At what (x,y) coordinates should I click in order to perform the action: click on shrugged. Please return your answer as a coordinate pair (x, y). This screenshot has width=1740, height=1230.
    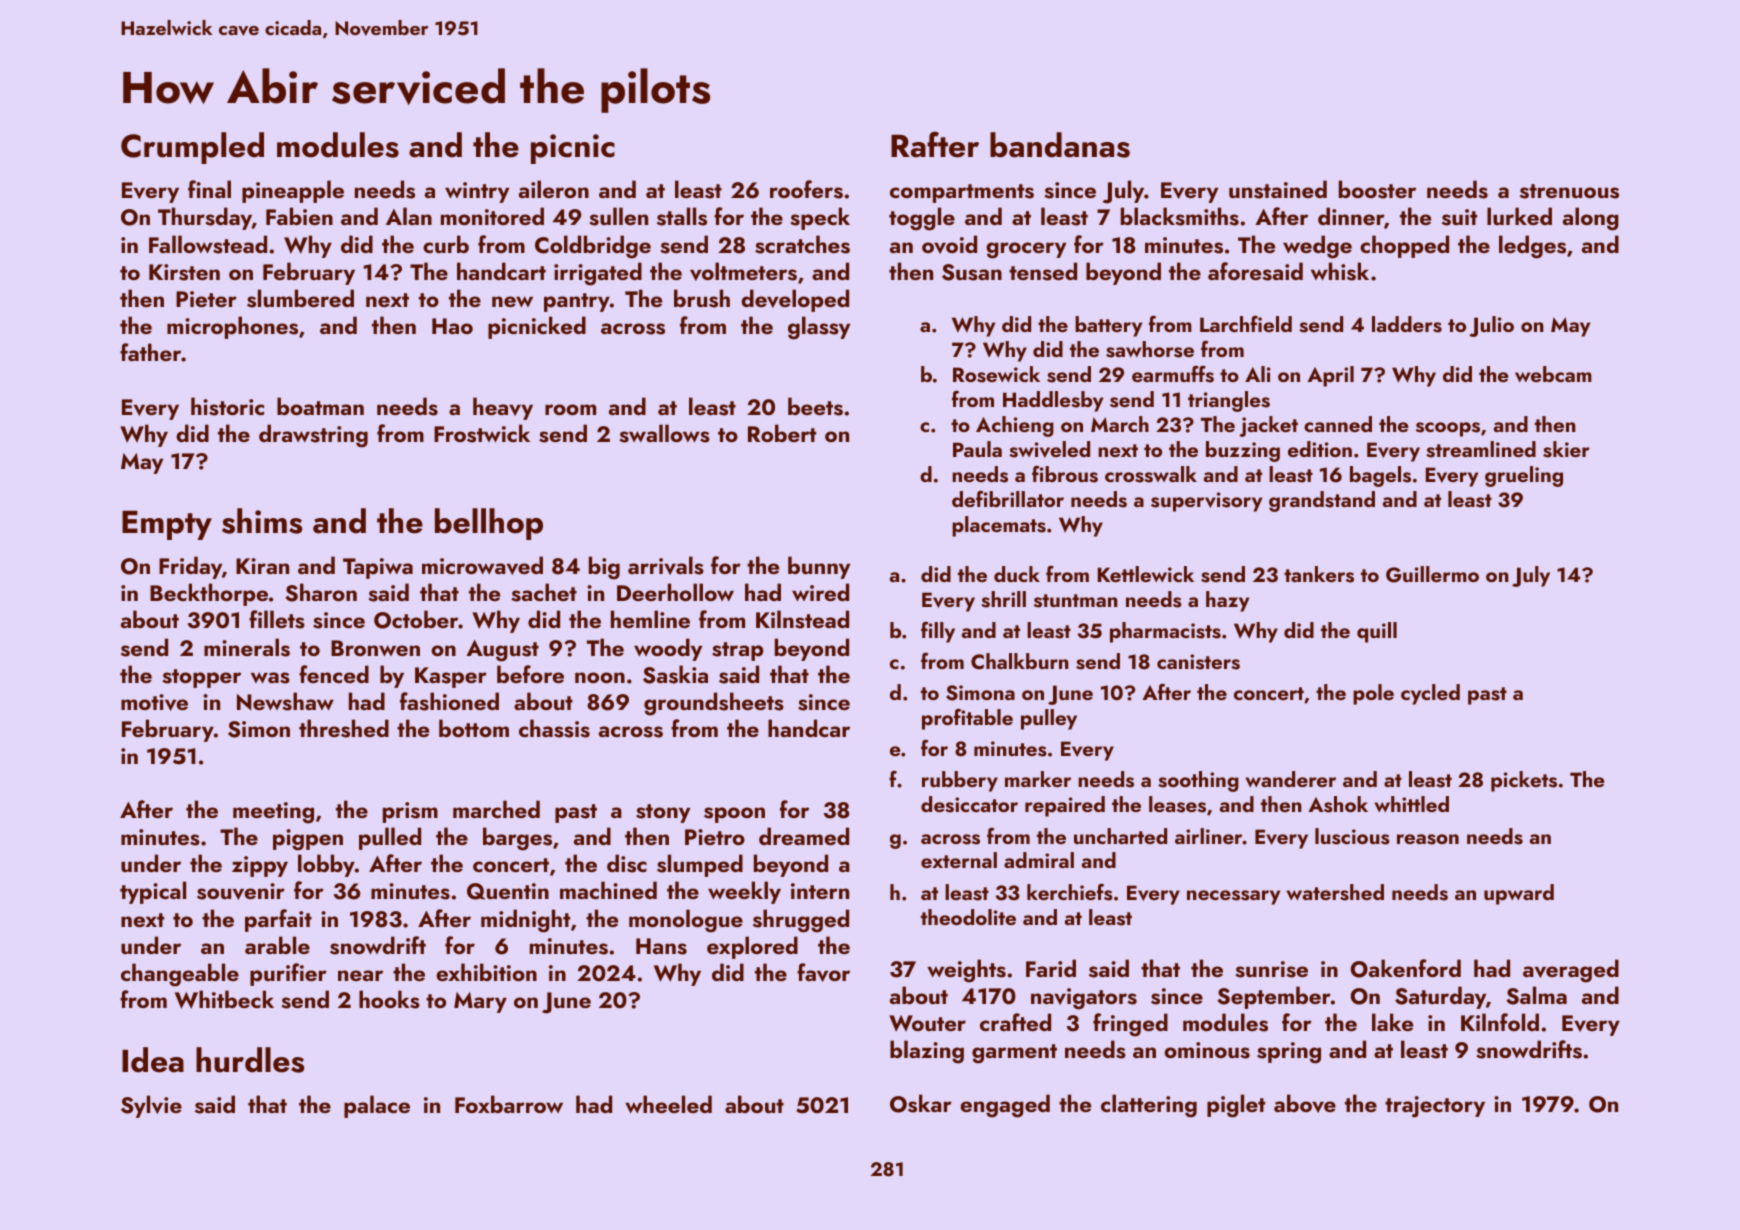
    Looking at the image, I should click on (801, 921).
